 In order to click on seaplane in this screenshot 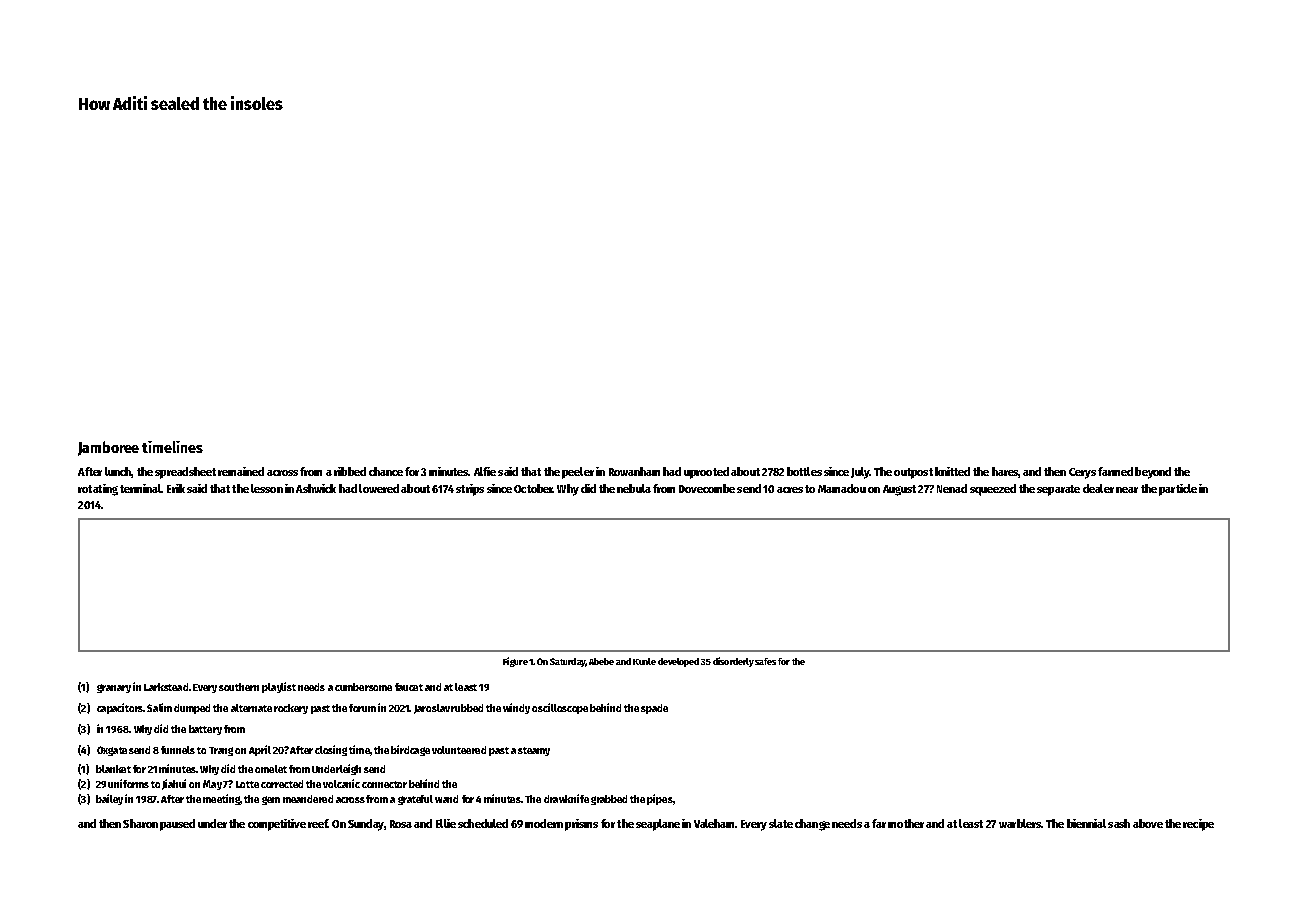, I will do `click(658, 825)`.
